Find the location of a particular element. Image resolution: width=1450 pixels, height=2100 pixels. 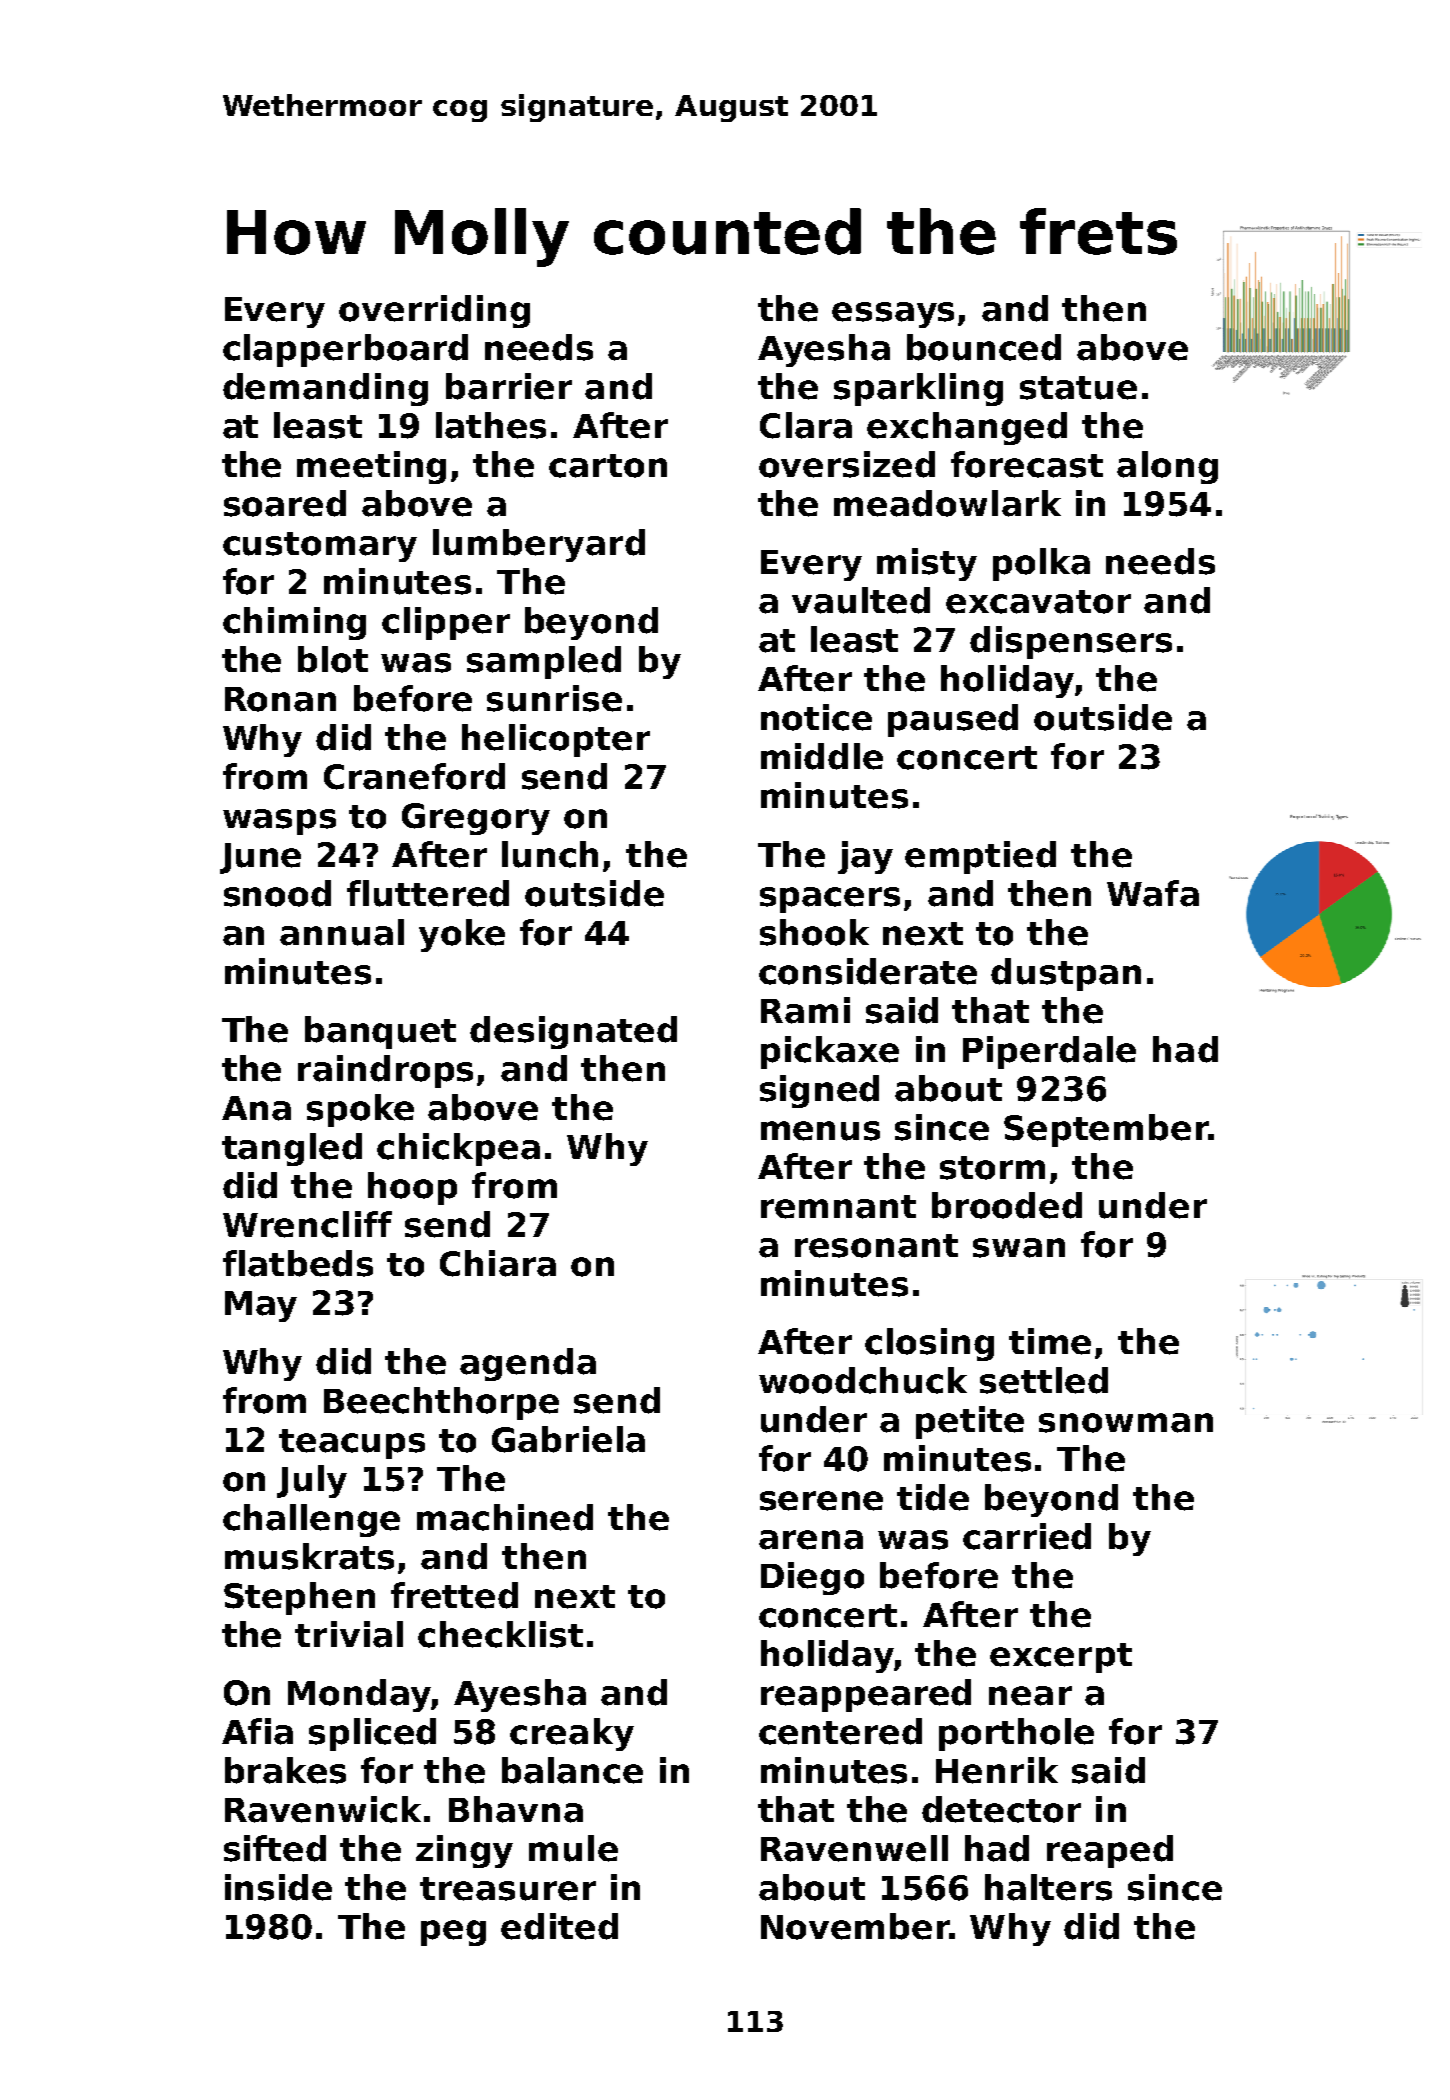

bounced is located at coordinates (984, 347).
